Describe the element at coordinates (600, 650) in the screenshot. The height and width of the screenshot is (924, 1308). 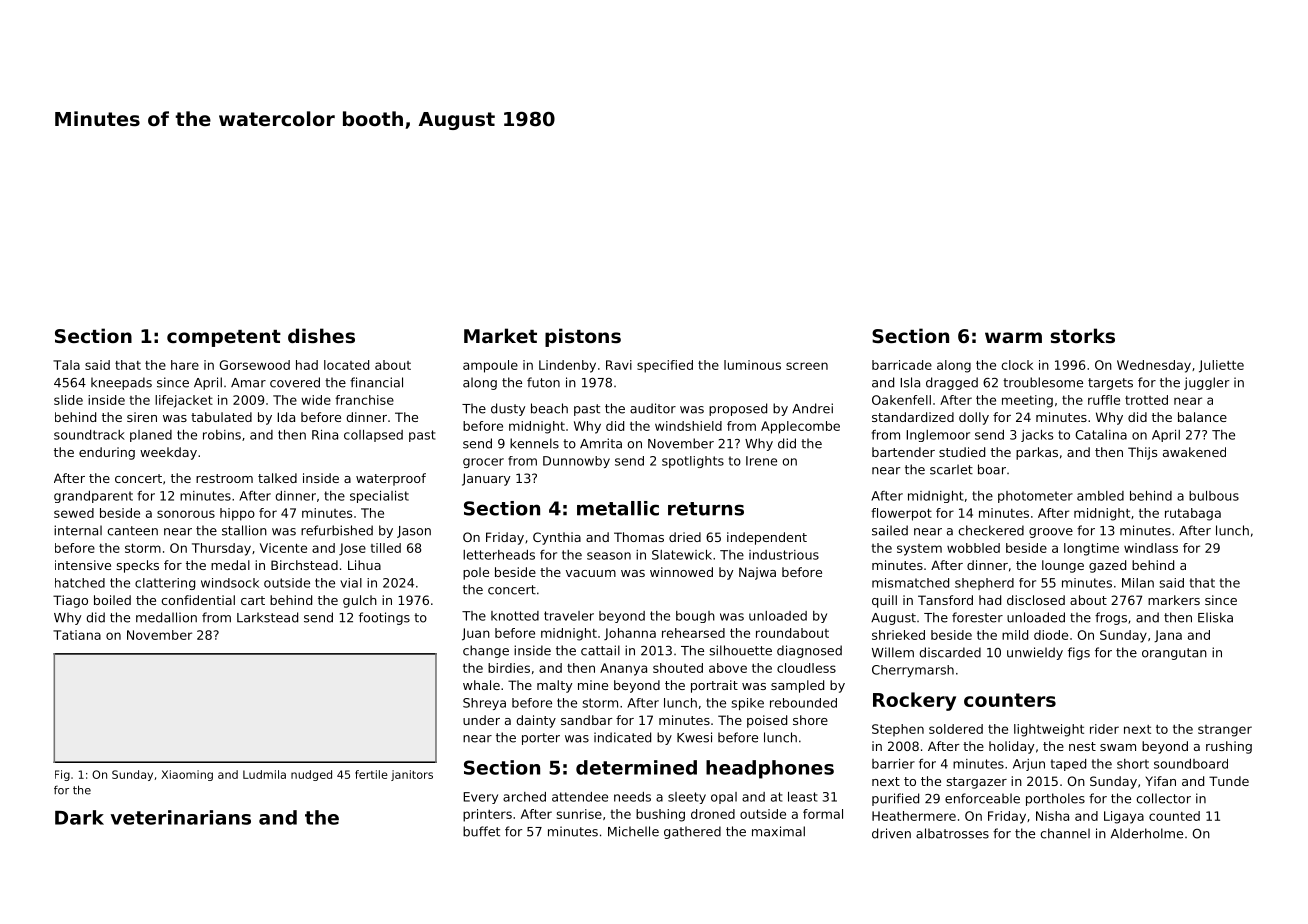
I see `cattail` at that location.
